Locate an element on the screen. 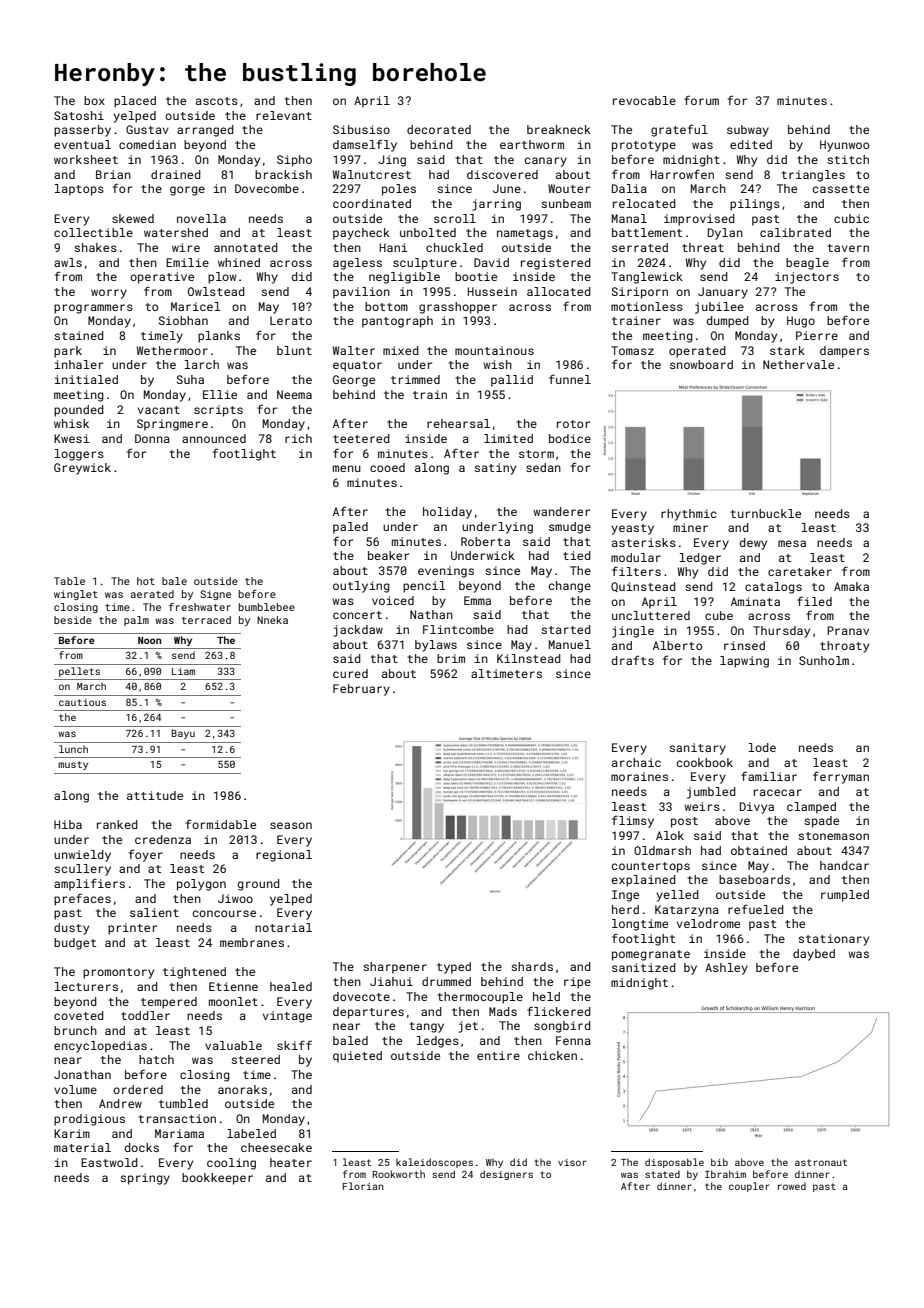 This screenshot has height=1308, width=924. decorated is located at coordinates (439, 129).
